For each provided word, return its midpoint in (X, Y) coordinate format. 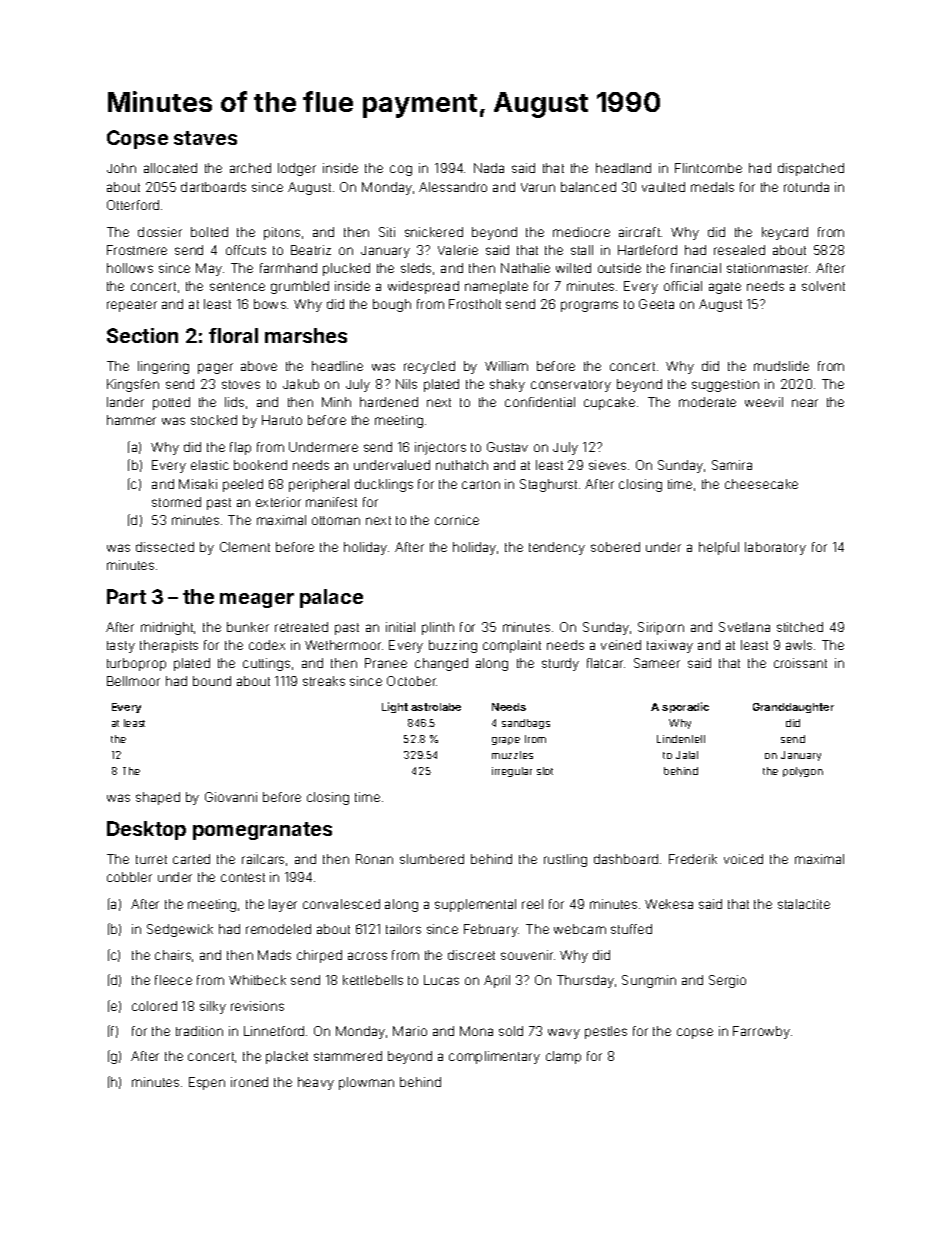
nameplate (496, 287)
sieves (607, 465)
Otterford (133, 205)
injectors (440, 448)
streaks (324, 681)
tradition (199, 1031)
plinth (438, 628)
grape (506, 741)
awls (799, 645)
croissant (800, 663)
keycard (785, 233)
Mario (410, 1031)
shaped (158, 798)
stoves (241, 384)
